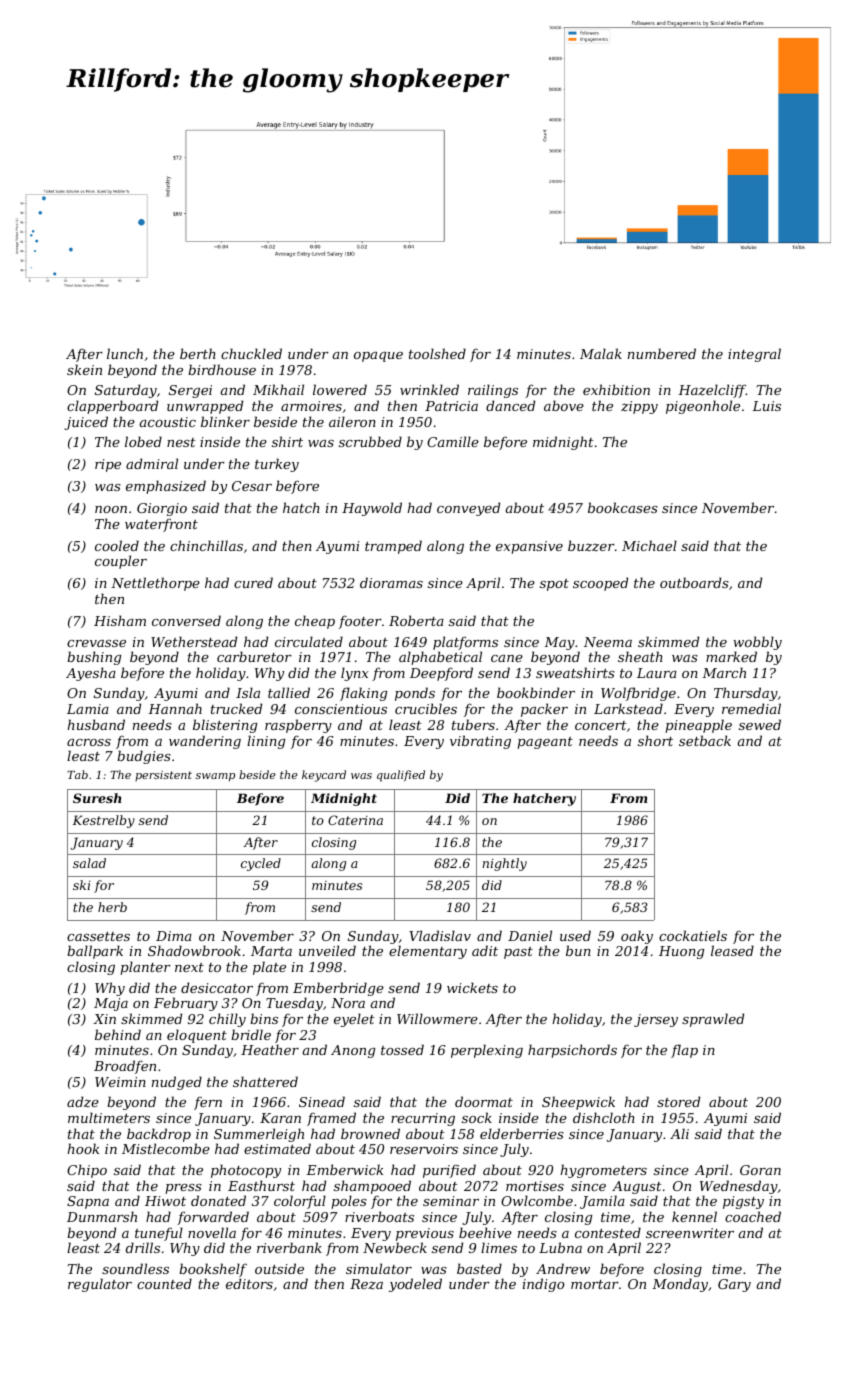  What do you see at coordinates (366, 1284) in the screenshot?
I see `Reza` at bounding box center [366, 1284].
